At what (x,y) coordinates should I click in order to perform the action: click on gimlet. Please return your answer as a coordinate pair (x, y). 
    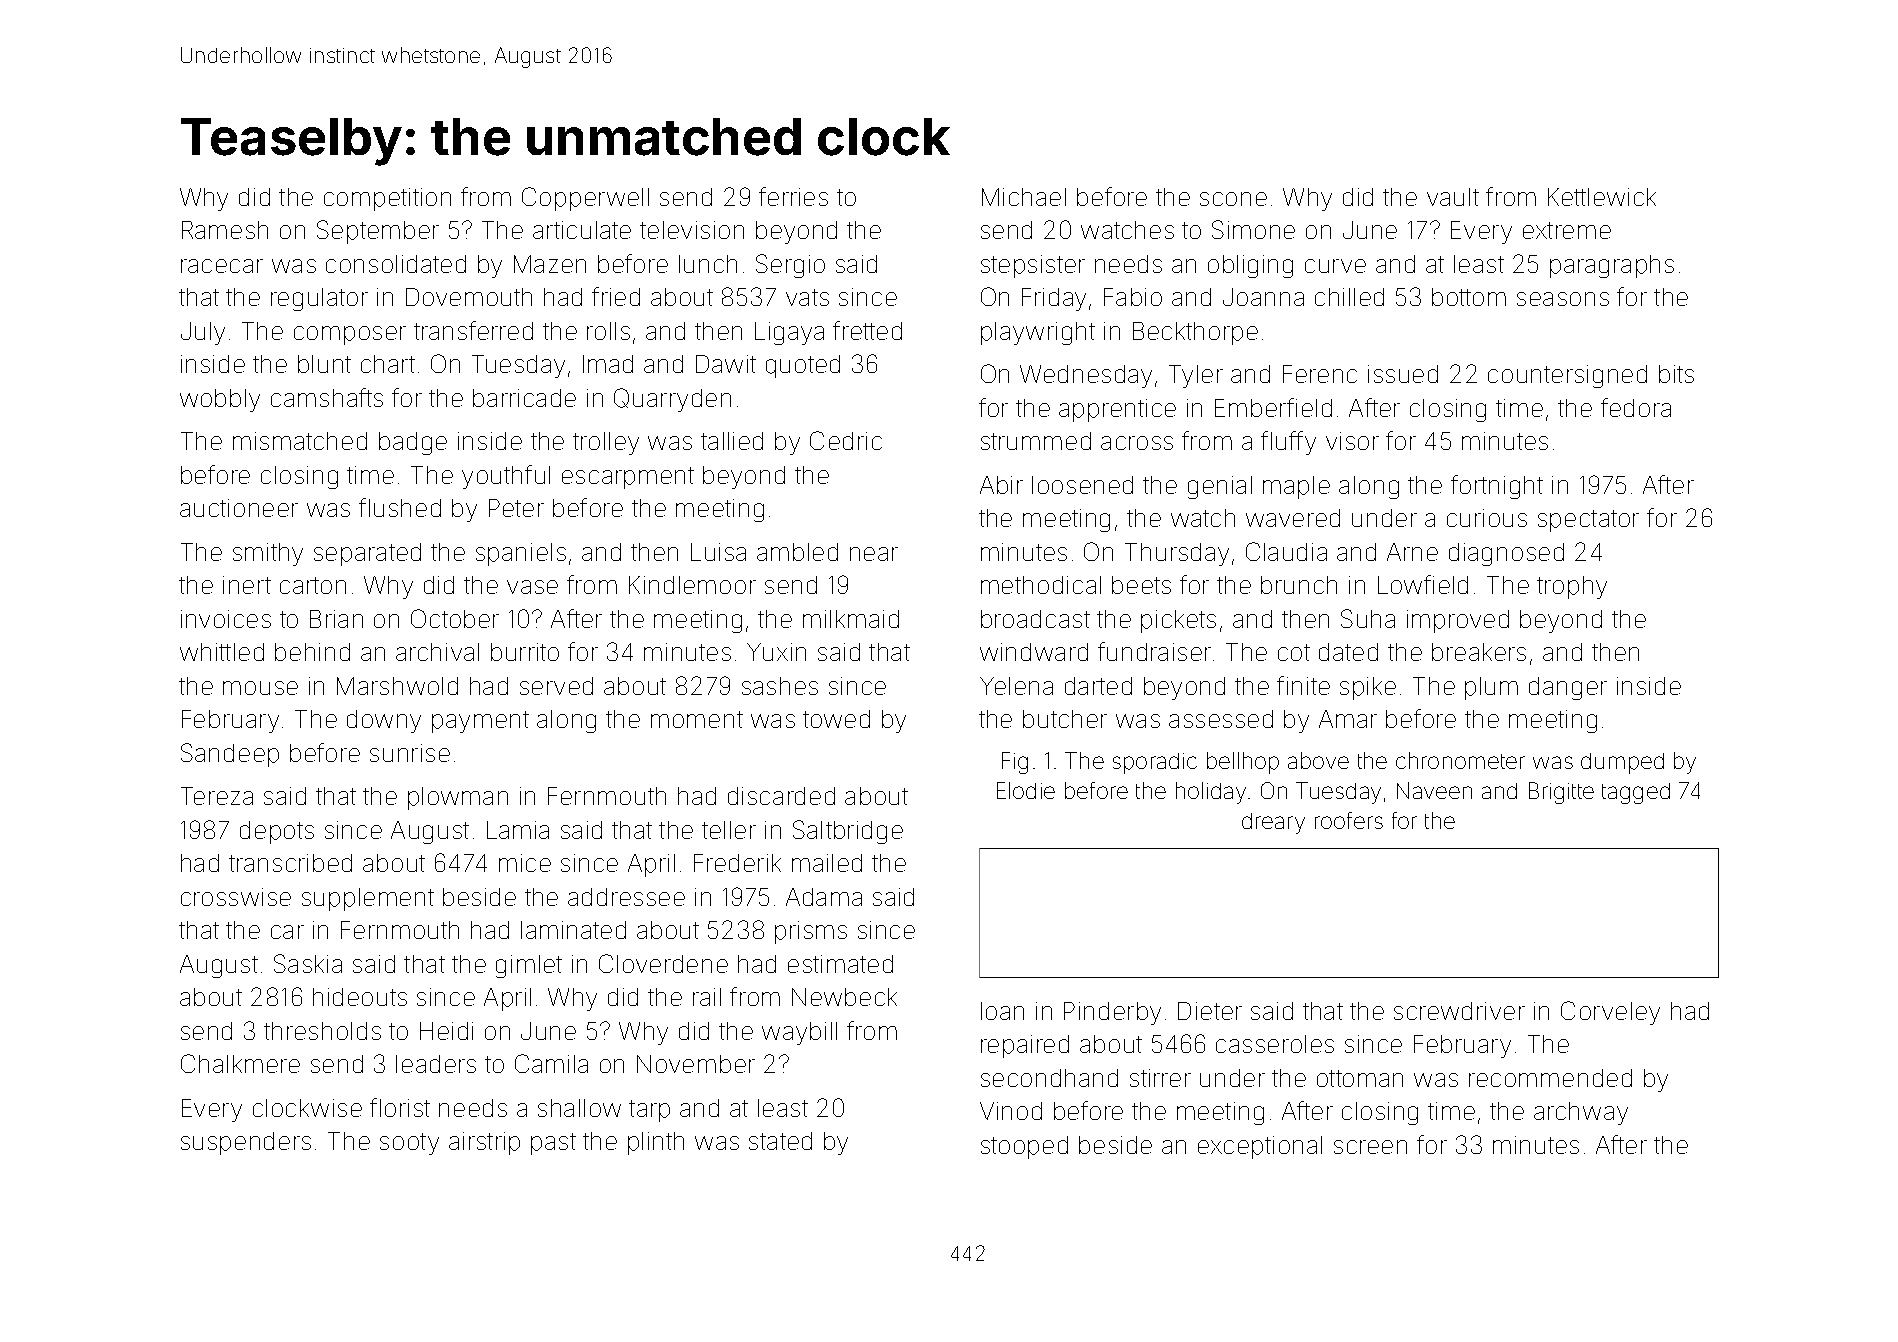
    Looking at the image, I should click on (529, 966).
